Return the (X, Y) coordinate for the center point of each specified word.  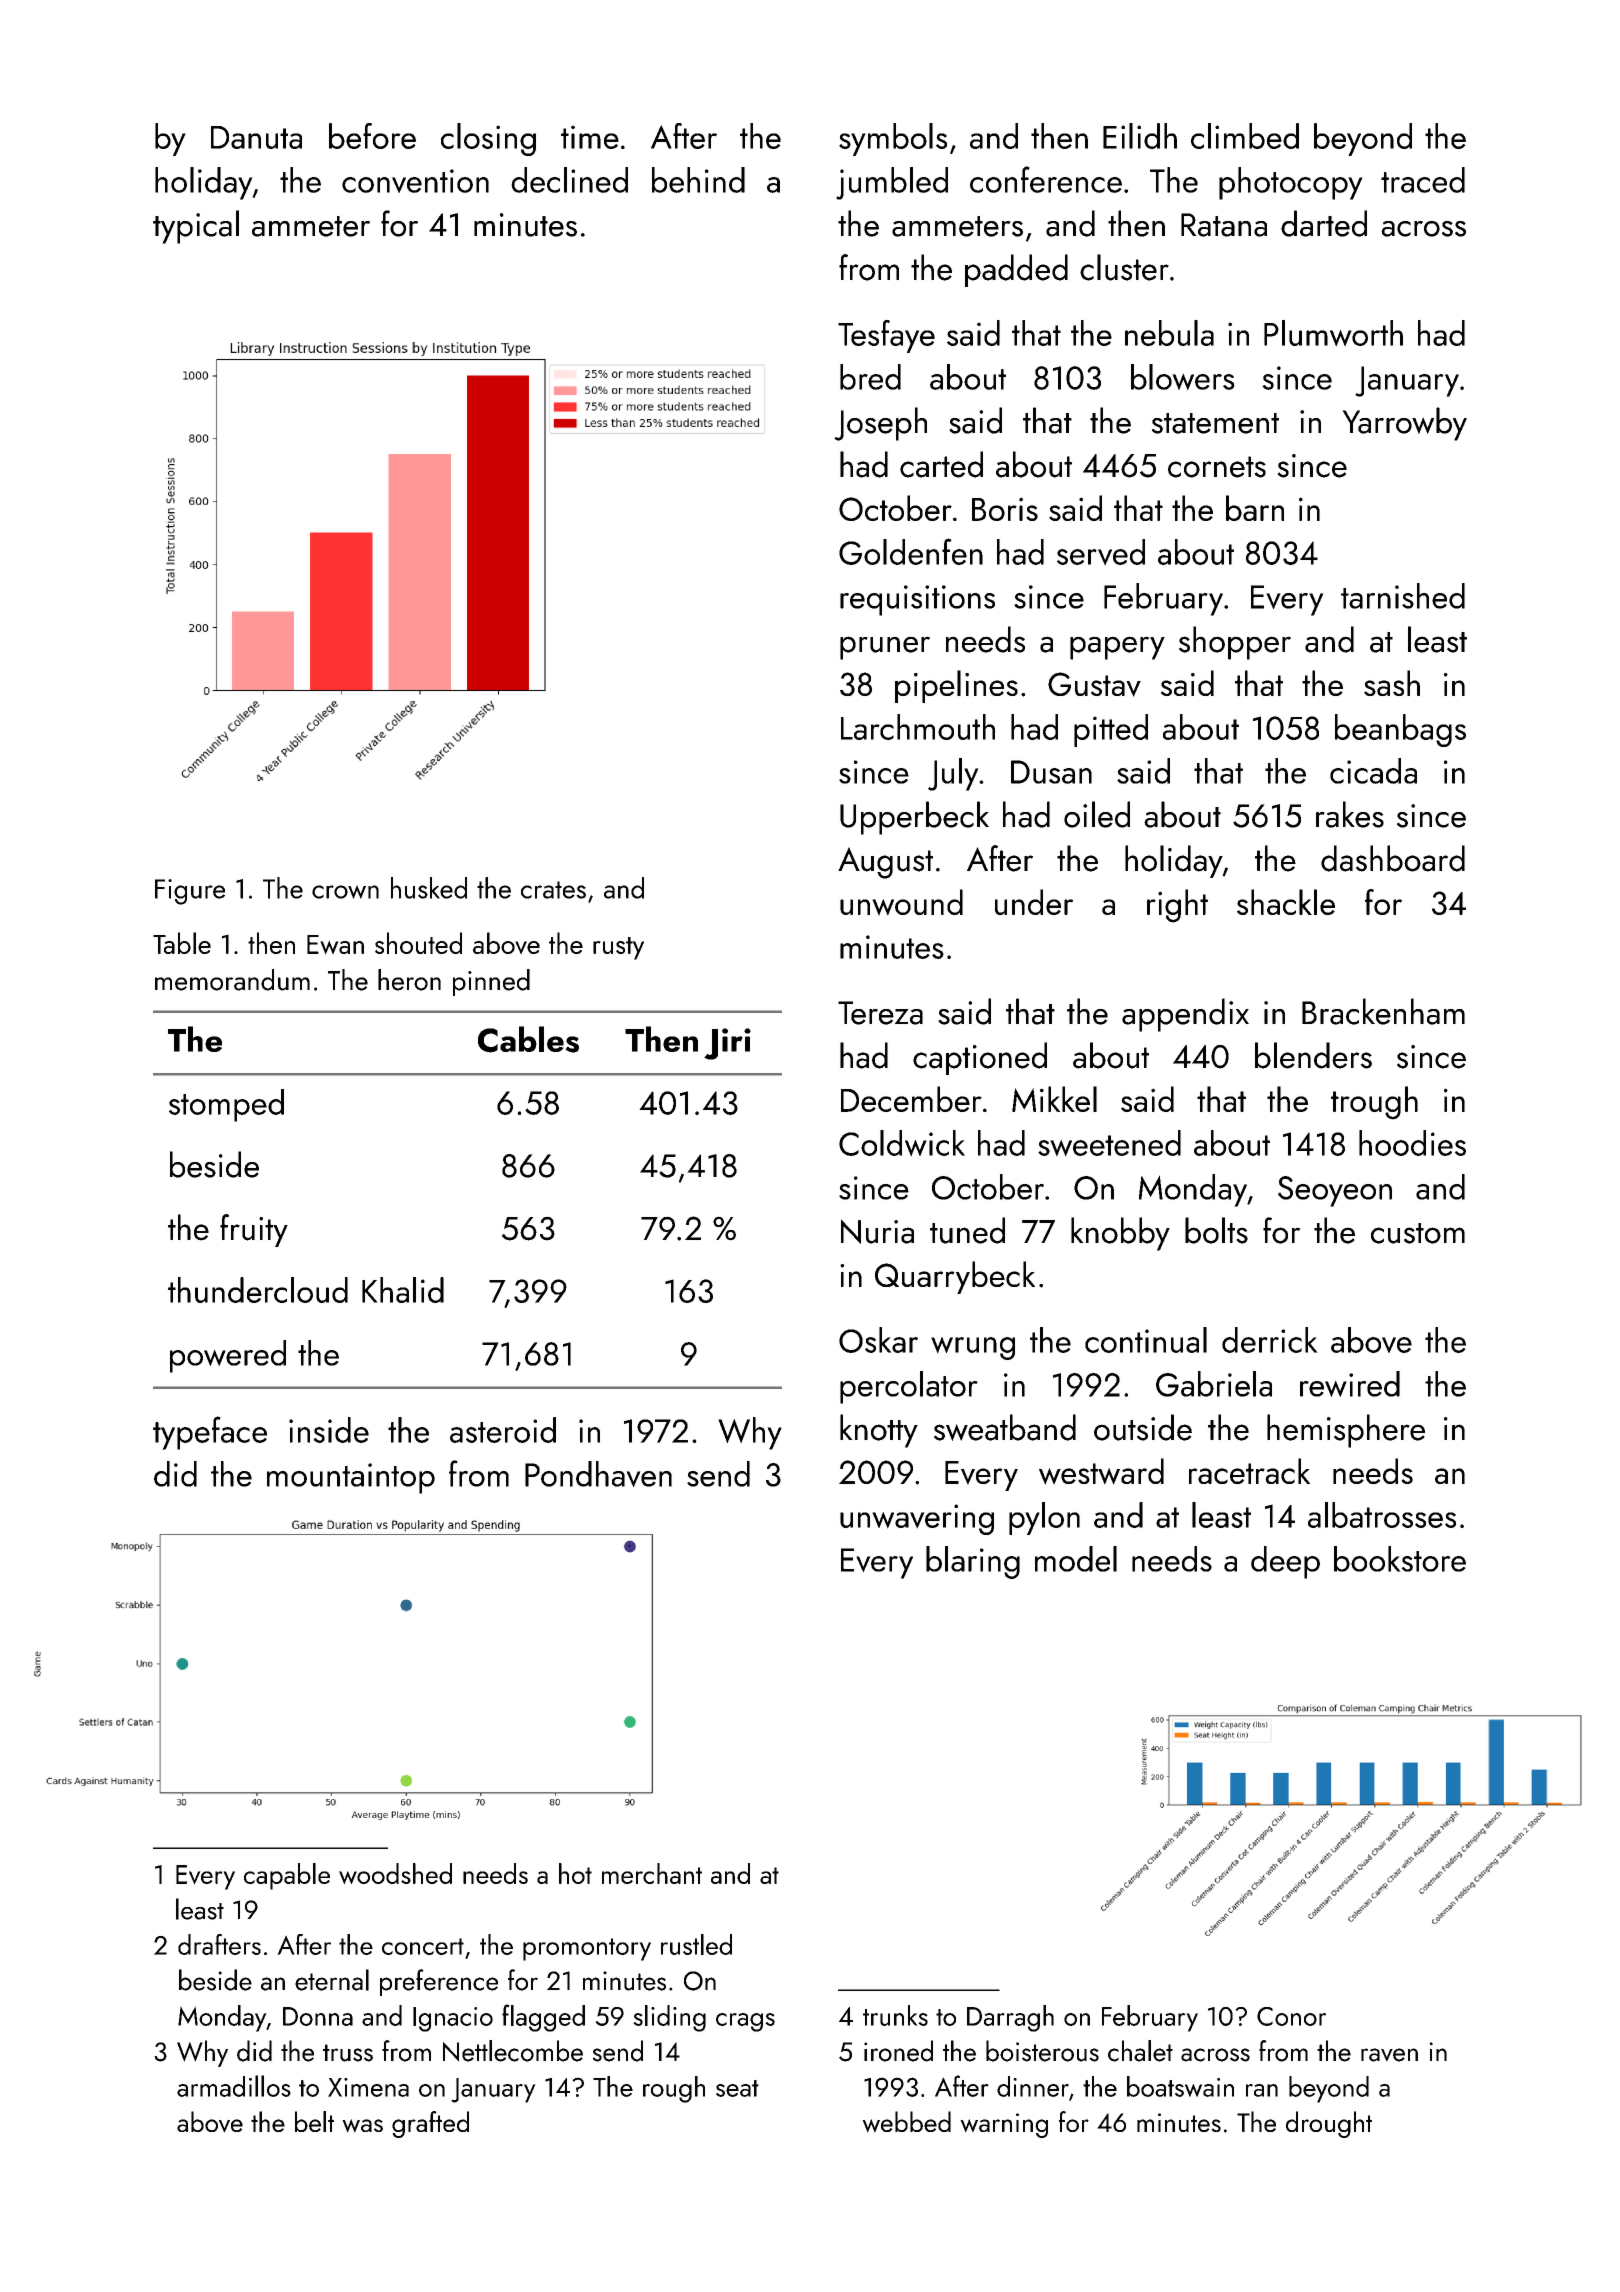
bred (870, 377)
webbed (906, 2122)
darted (1324, 223)
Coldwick (902, 1143)
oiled (1097, 814)
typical (196, 227)
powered (228, 1356)
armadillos (234, 2086)
